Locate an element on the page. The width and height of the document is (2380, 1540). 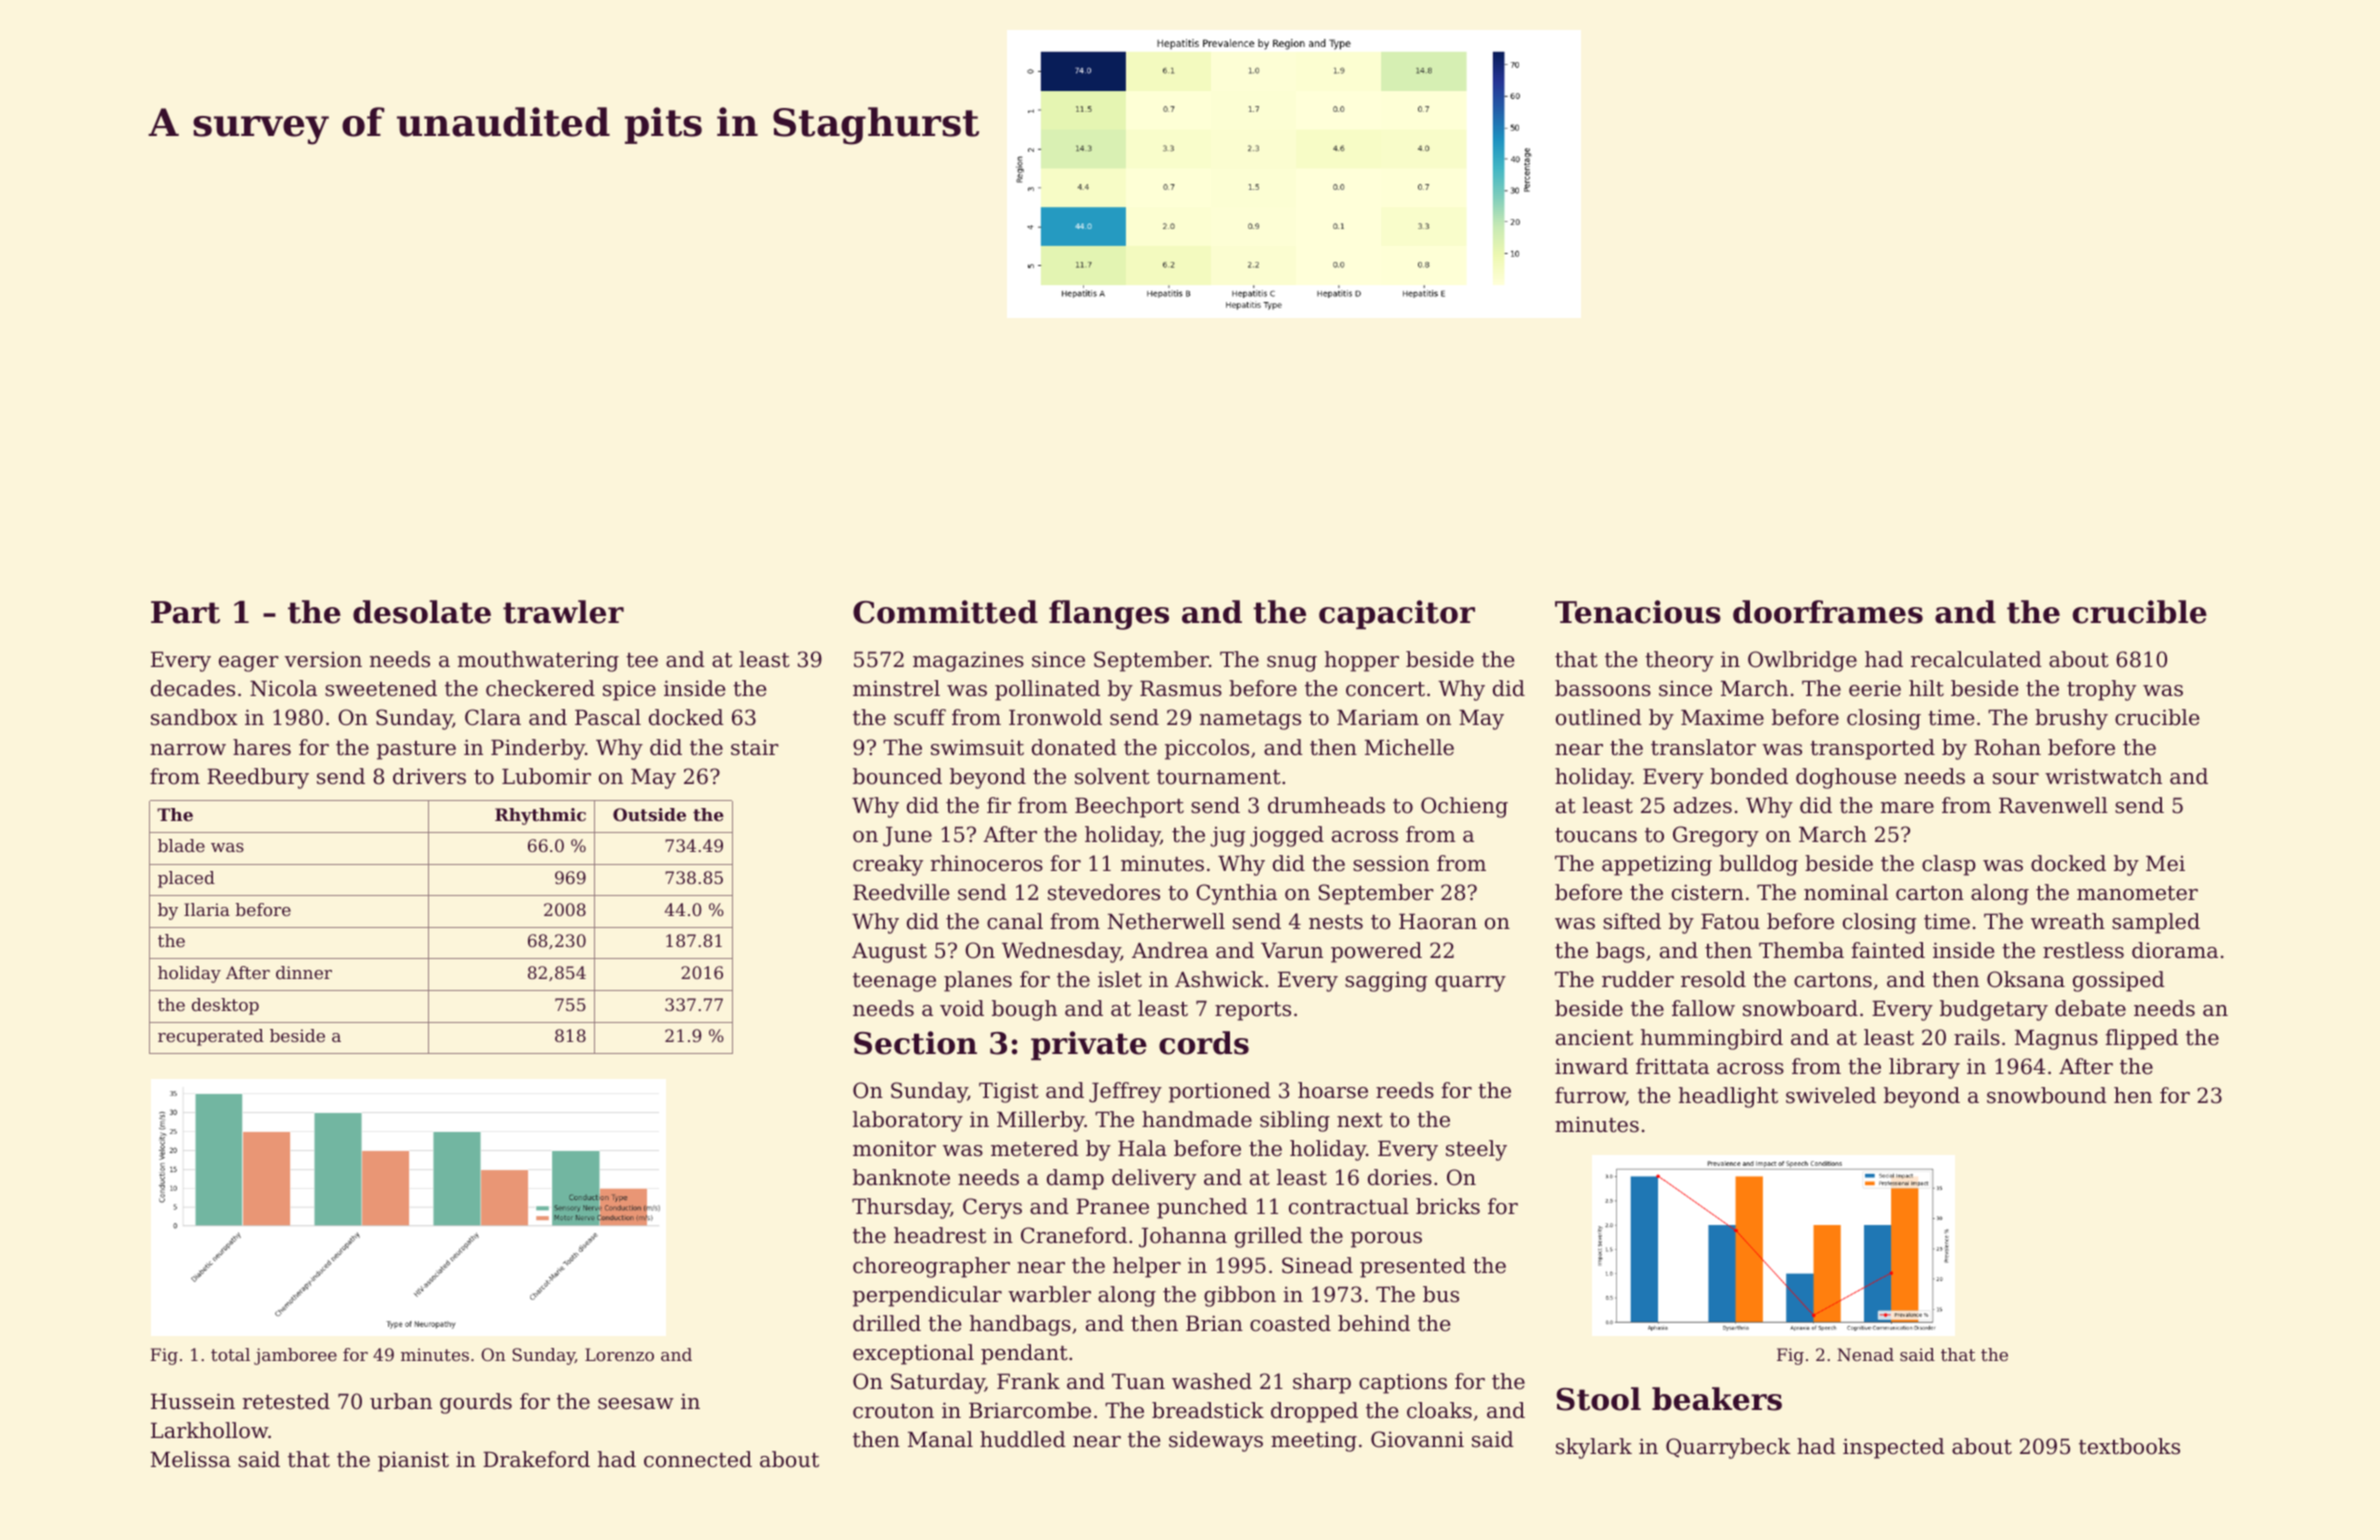
doorframes is located at coordinates (1828, 612).
